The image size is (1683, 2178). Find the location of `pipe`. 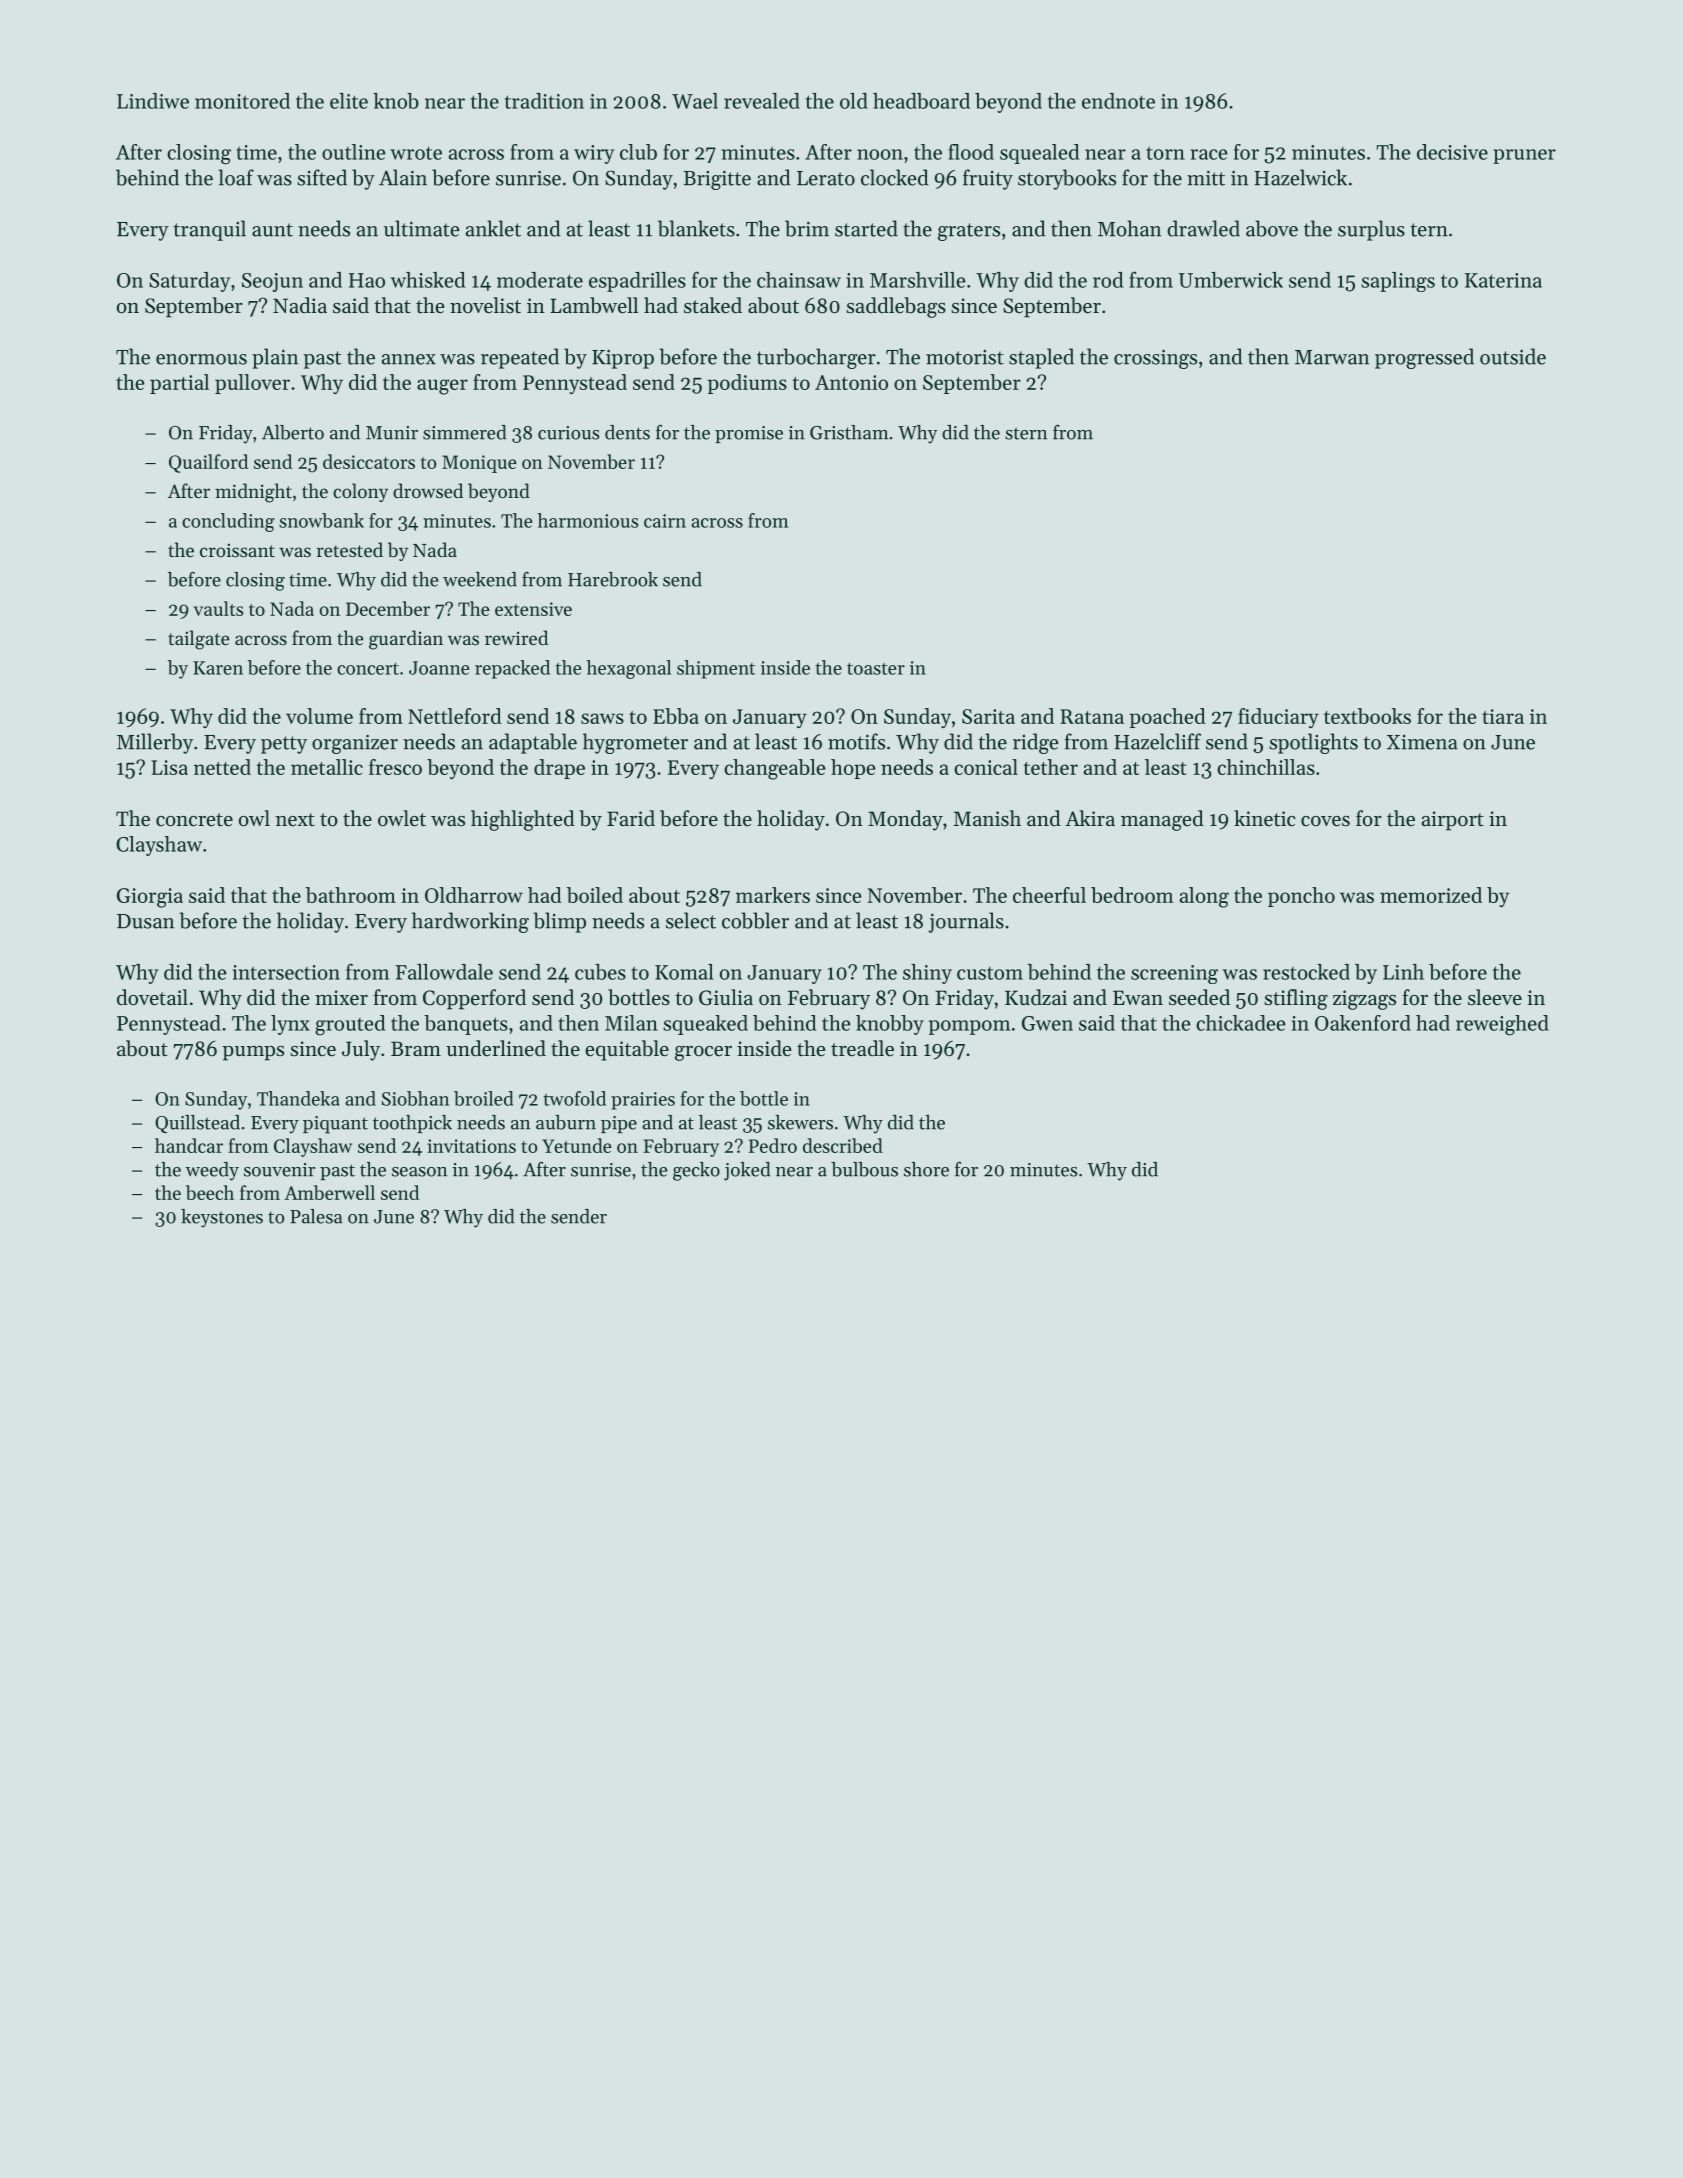

pipe is located at coordinates (619, 1124).
